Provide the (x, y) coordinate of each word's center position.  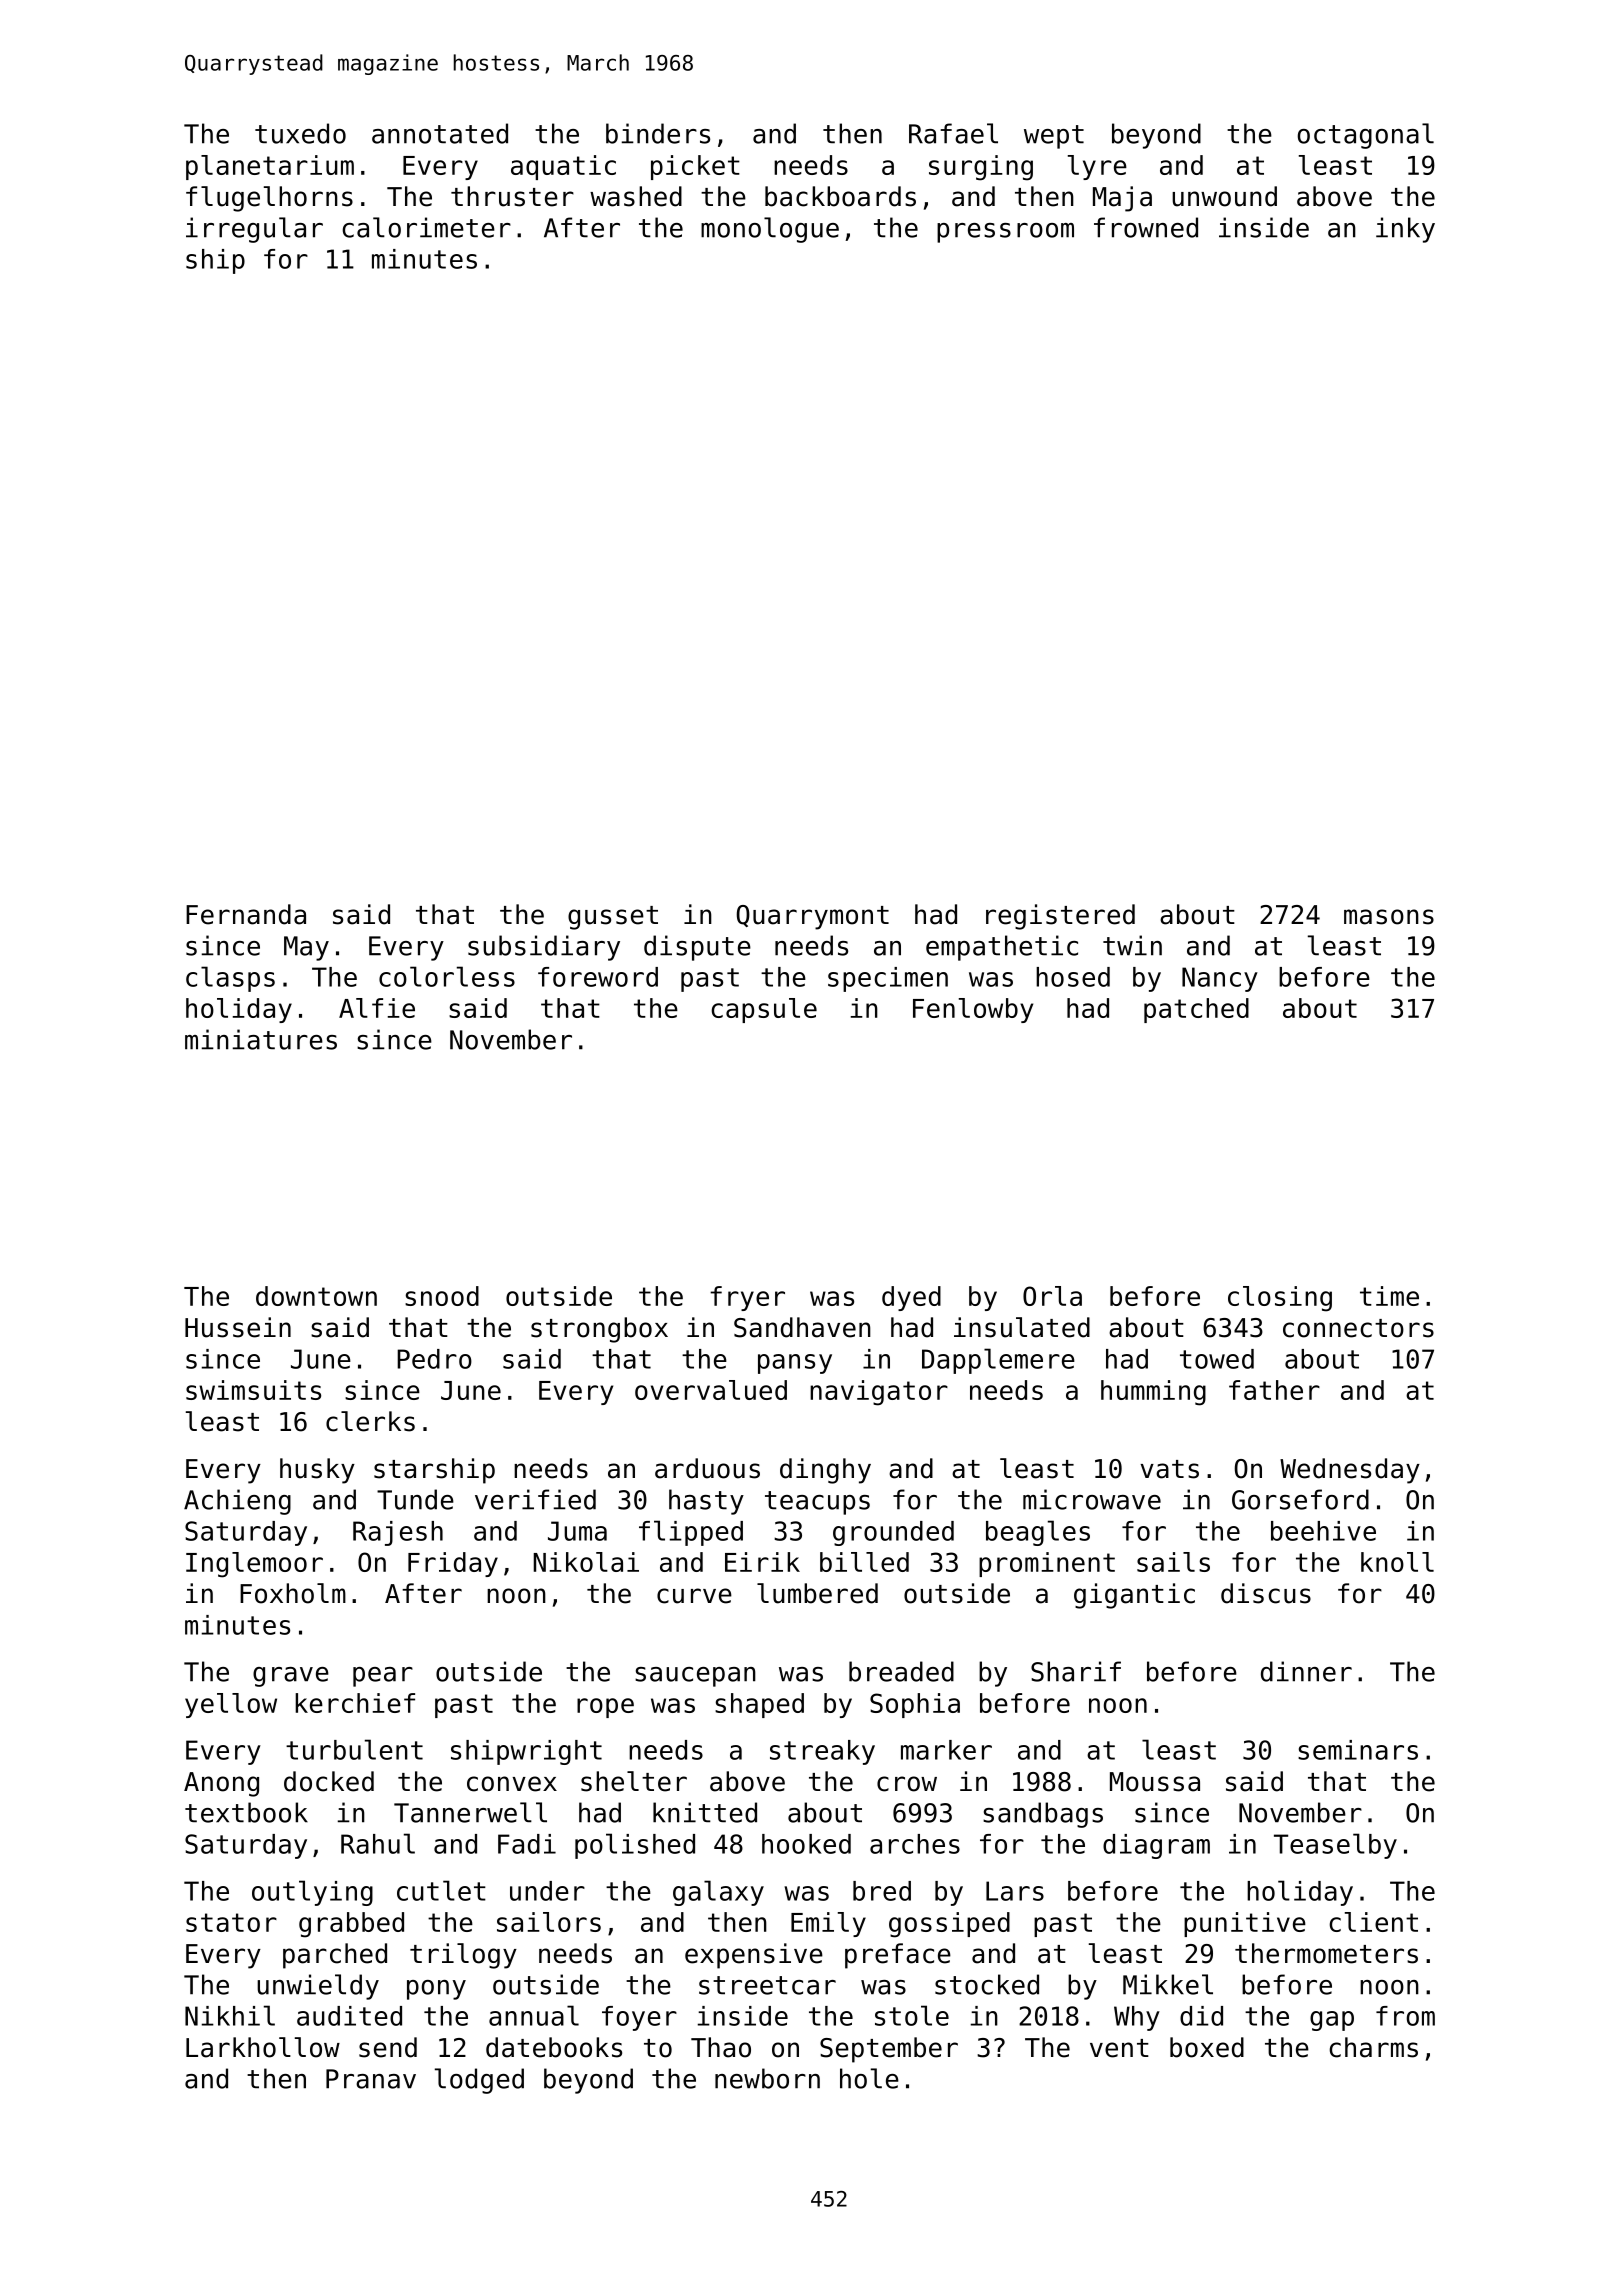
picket (695, 167)
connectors (1358, 1328)
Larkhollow (263, 2047)
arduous (707, 1468)
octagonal (1366, 136)
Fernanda (246, 914)
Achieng (237, 1502)
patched (1196, 1010)
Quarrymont (812, 917)
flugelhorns (269, 199)
